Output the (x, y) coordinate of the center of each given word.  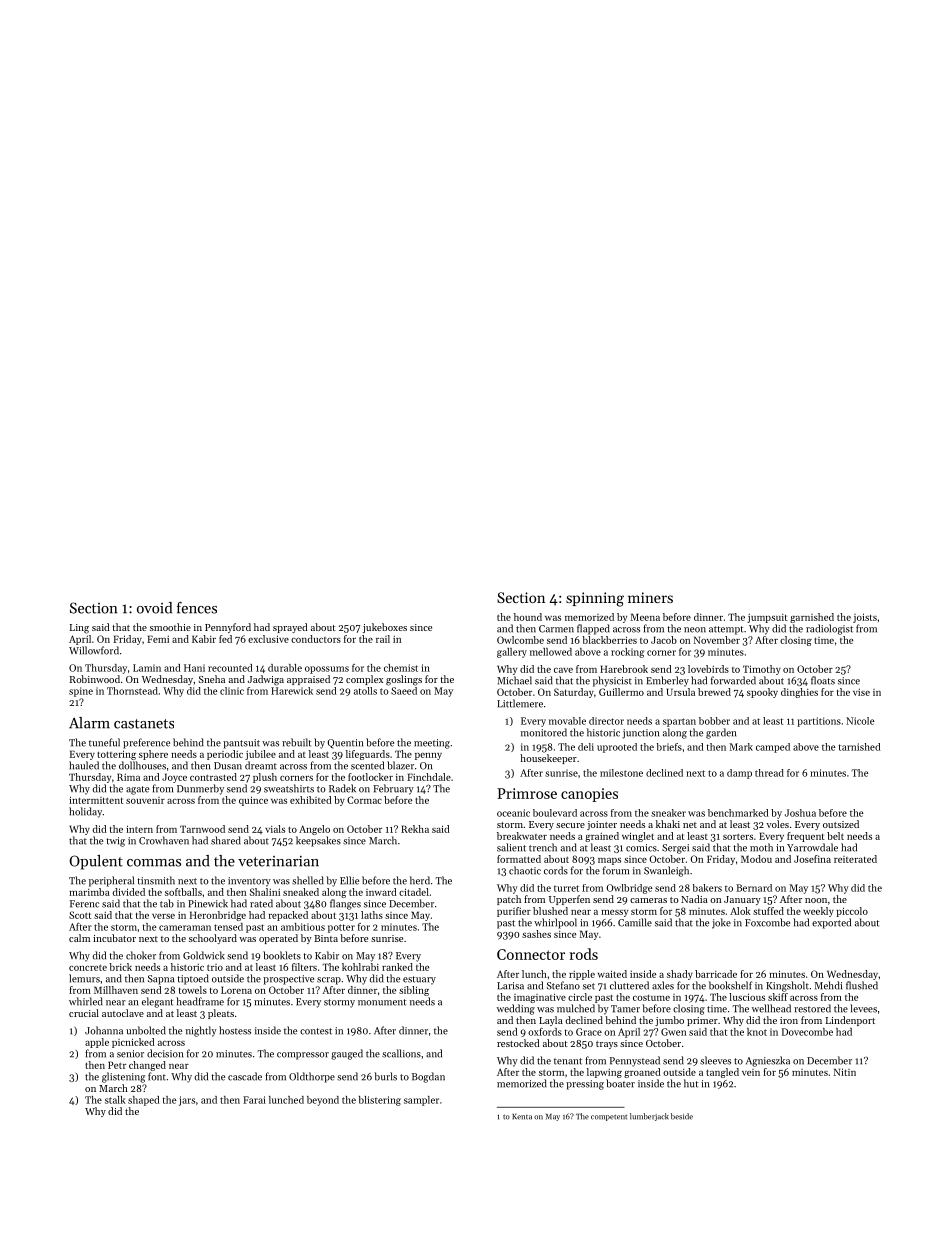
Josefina (812, 859)
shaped (144, 1101)
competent (609, 1118)
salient (511, 847)
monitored (544, 732)
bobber (714, 721)
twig (115, 842)
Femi (158, 639)
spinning (595, 599)
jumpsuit (767, 618)
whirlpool (555, 923)
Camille (635, 922)
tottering (116, 755)
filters (304, 967)
